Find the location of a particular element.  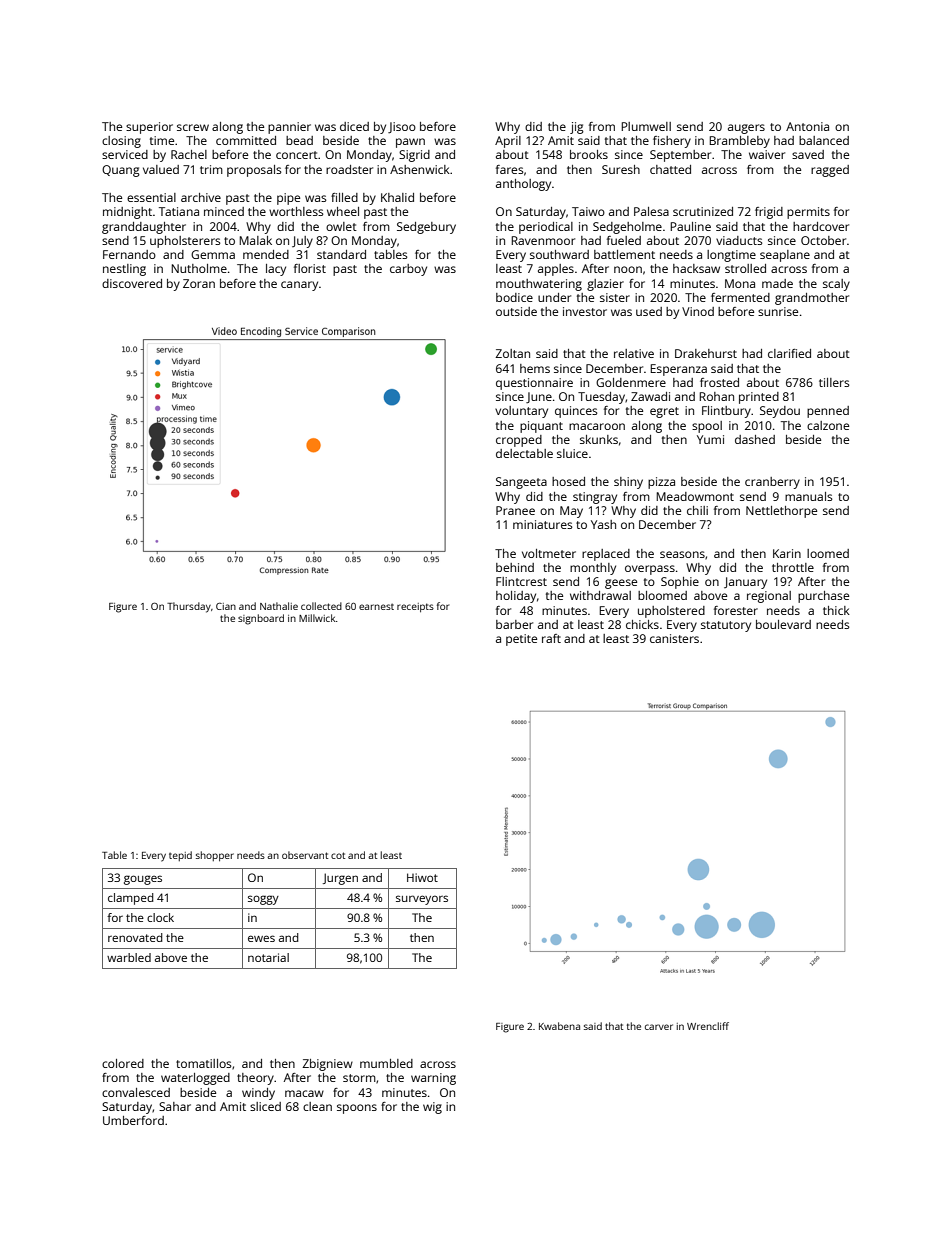

carver is located at coordinates (659, 1027).
